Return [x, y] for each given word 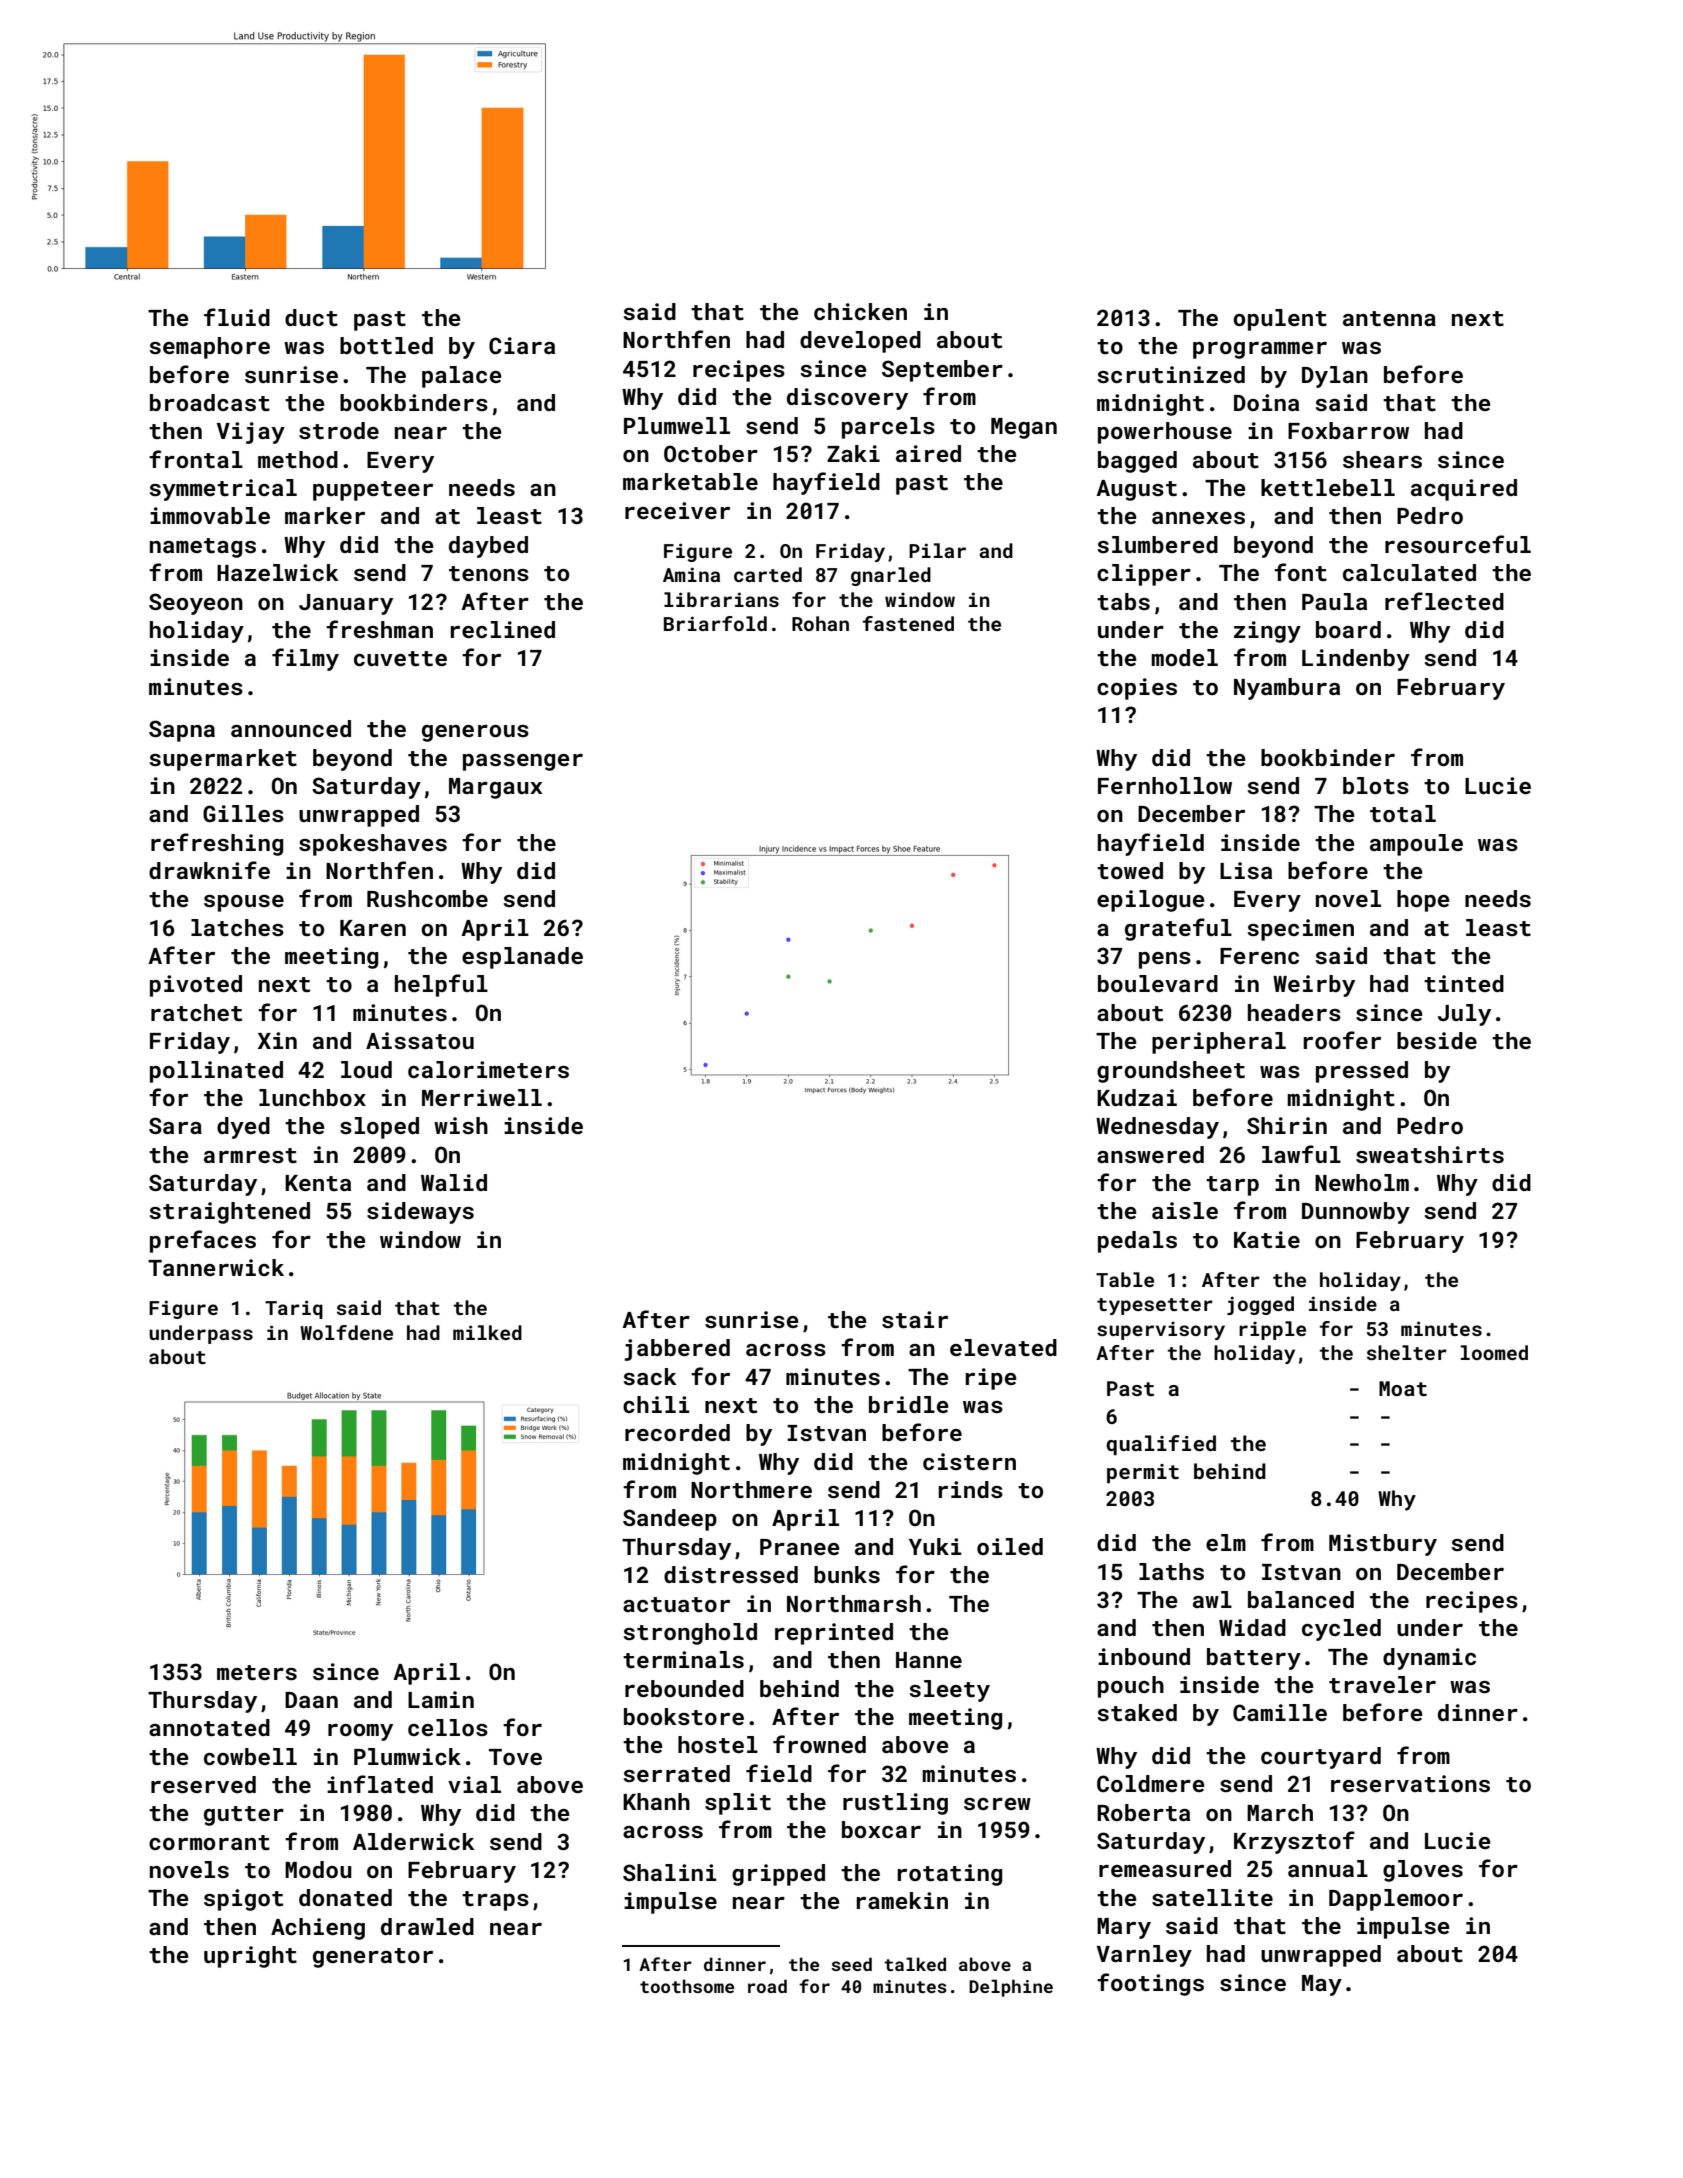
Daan [311, 1700]
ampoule [1416, 845]
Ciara [522, 345]
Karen [373, 928]
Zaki [853, 453]
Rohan [820, 623]
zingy [1267, 632]
